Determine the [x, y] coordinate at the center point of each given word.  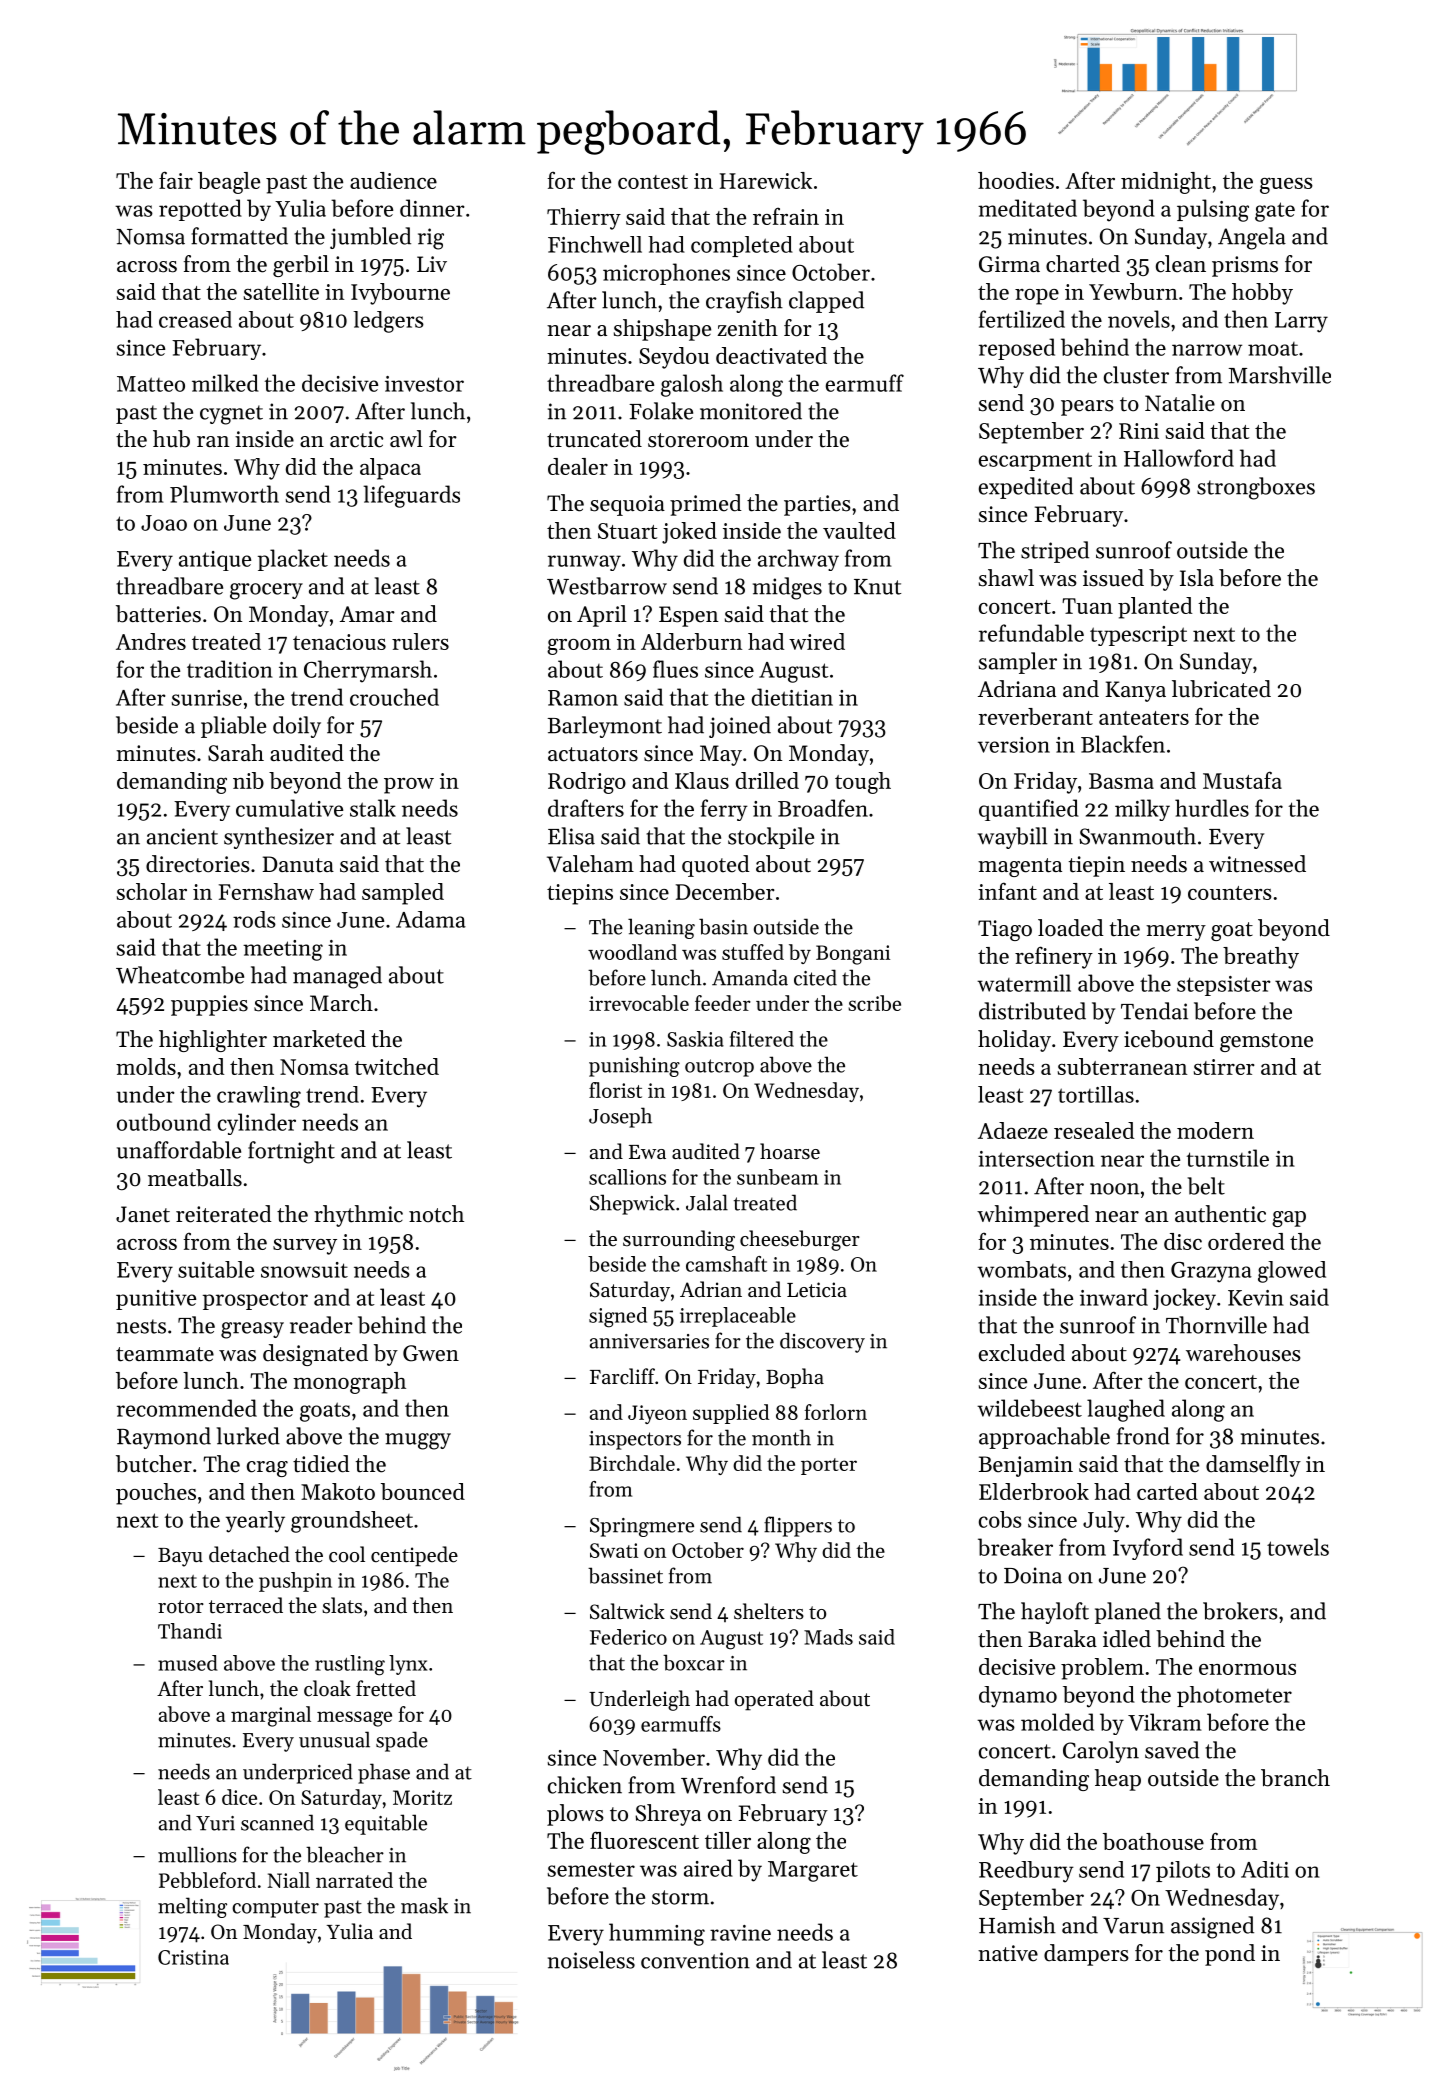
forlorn [836, 1412]
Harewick [766, 180]
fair [176, 180]
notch [436, 1214]
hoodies [1016, 180]
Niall [289, 1880]
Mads [828, 1637]
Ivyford [1148, 1549]
